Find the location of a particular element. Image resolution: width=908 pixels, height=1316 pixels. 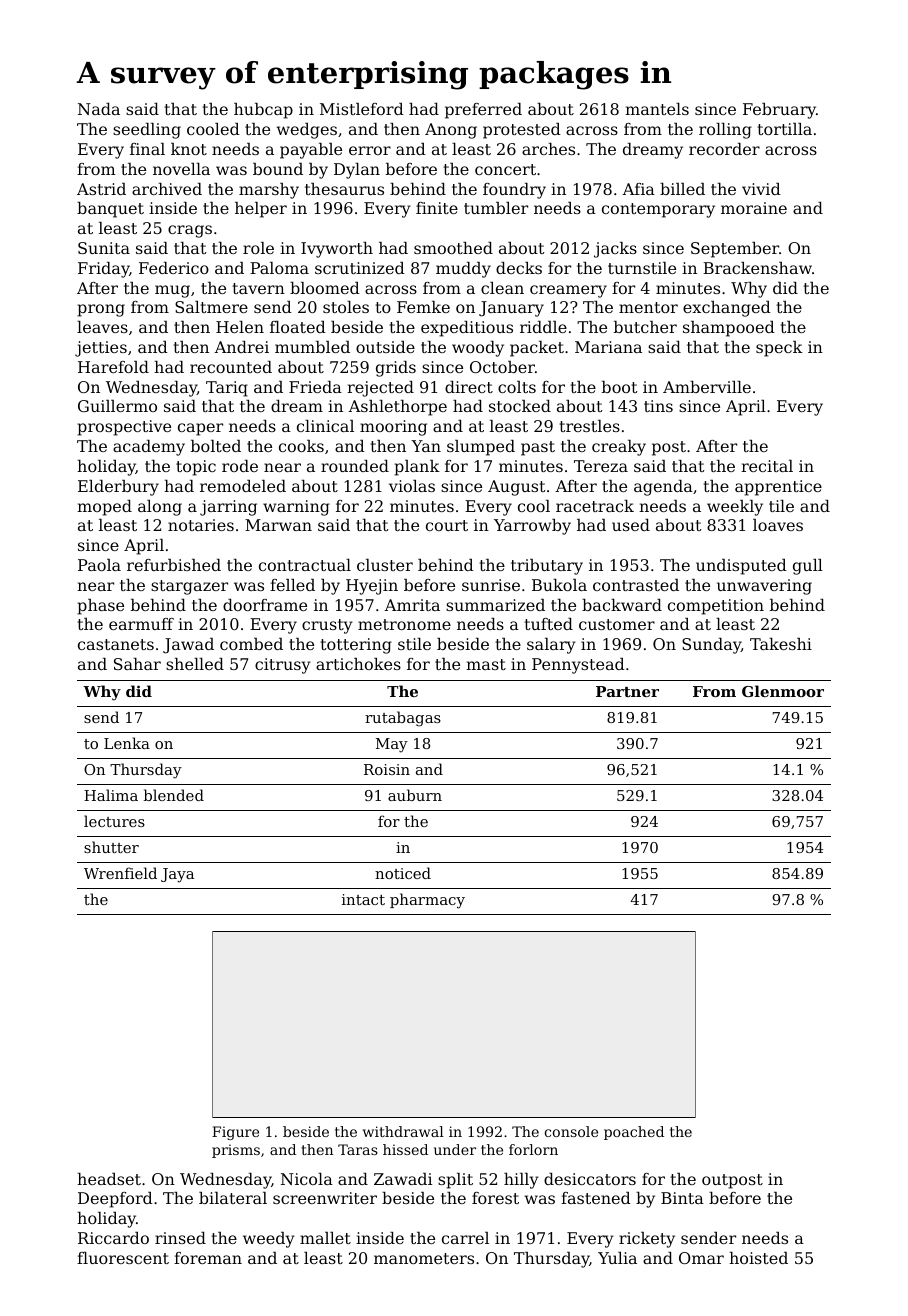

Nada is located at coordinates (99, 109).
